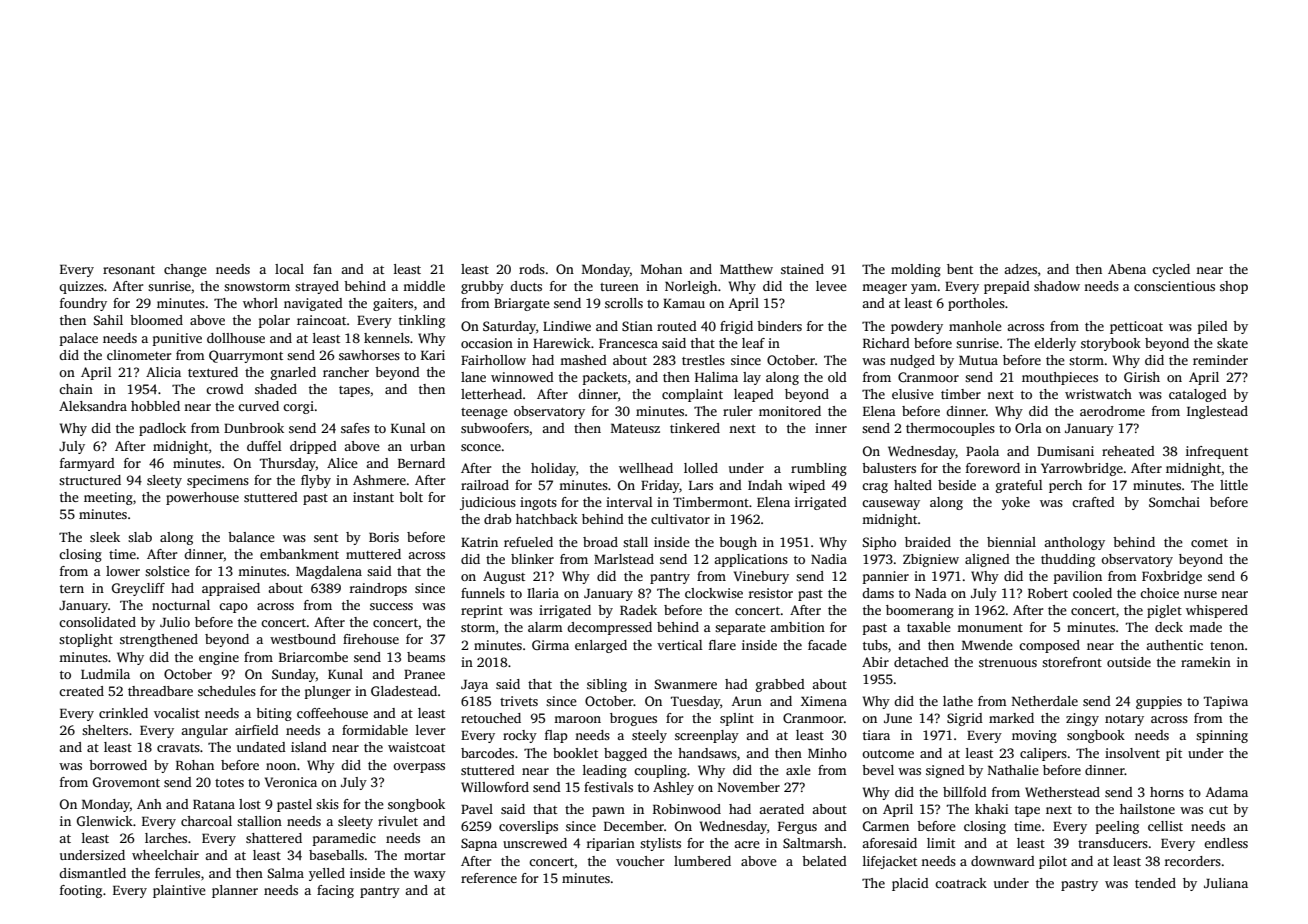 The width and height of the page is (1308, 924). Describe the element at coordinates (1234, 485) in the page. I see `little` at that location.
